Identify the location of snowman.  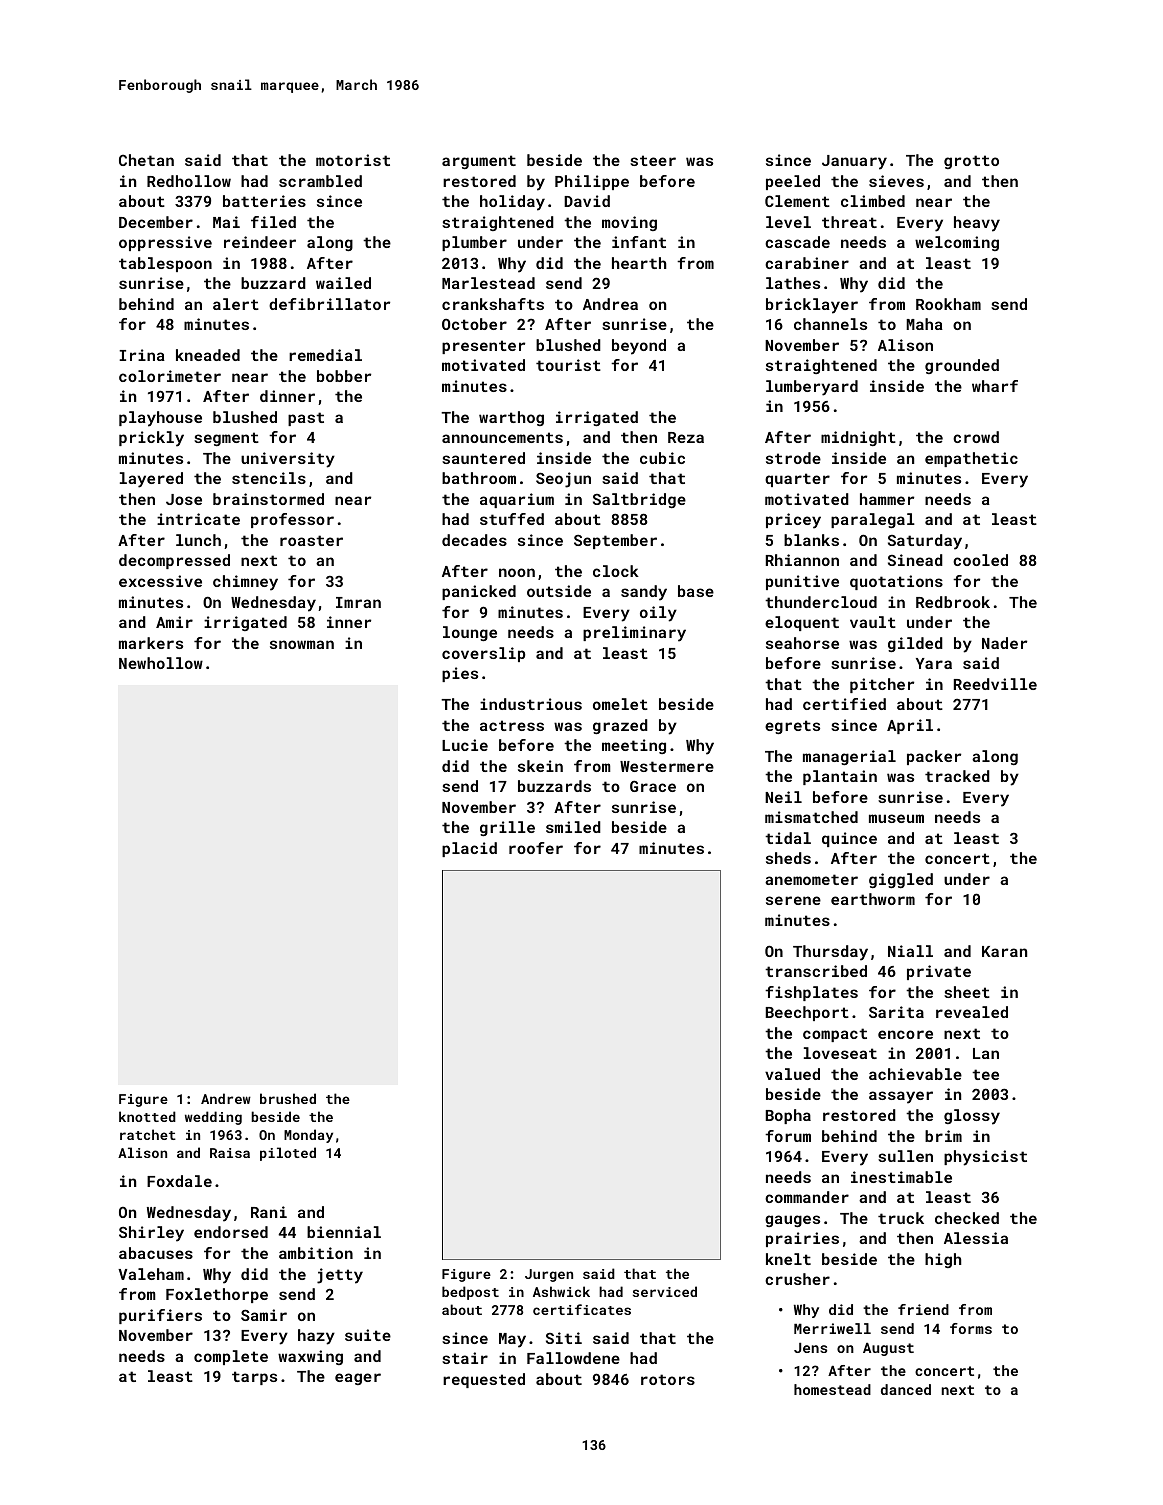
(302, 644).
